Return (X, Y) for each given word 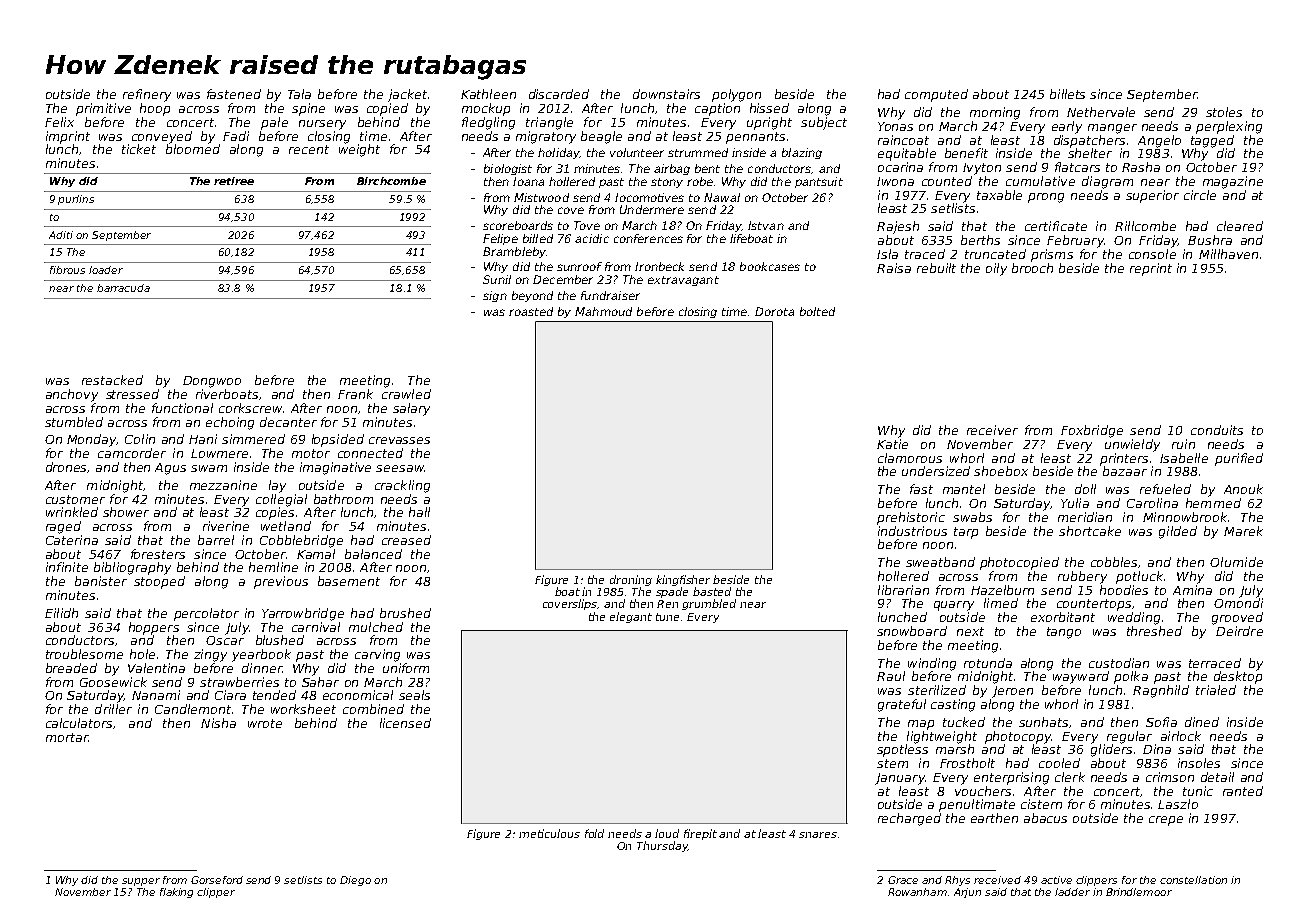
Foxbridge (1092, 431)
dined (1202, 722)
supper (141, 882)
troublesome (84, 654)
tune (667, 617)
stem (892, 763)
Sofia (1161, 722)
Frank (355, 394)
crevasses (399, 440)
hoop (155, 109)
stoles (1224, 112)
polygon (736, 95)
